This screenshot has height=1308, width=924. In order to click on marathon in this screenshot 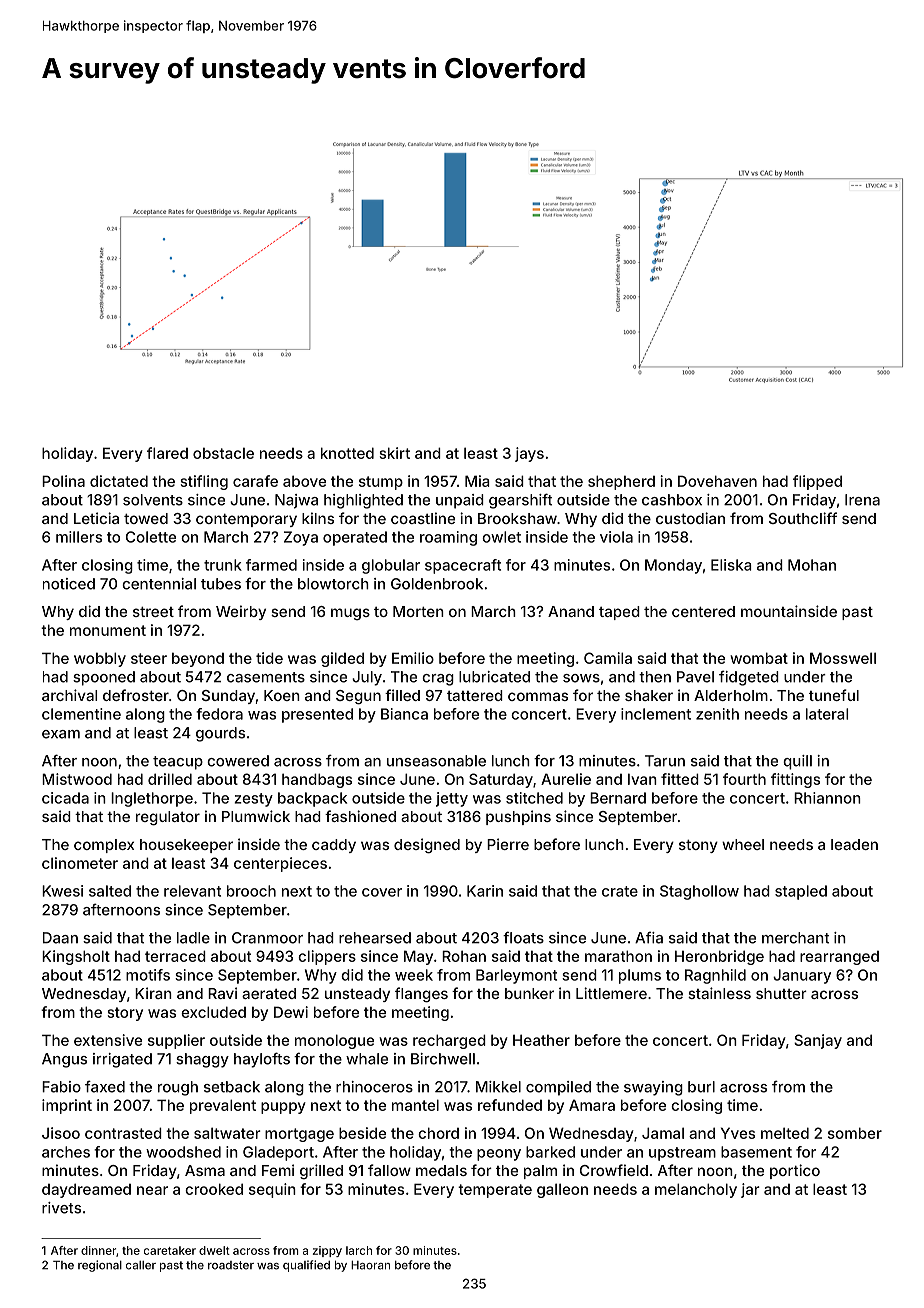, I will do `click(618, 956)`.
